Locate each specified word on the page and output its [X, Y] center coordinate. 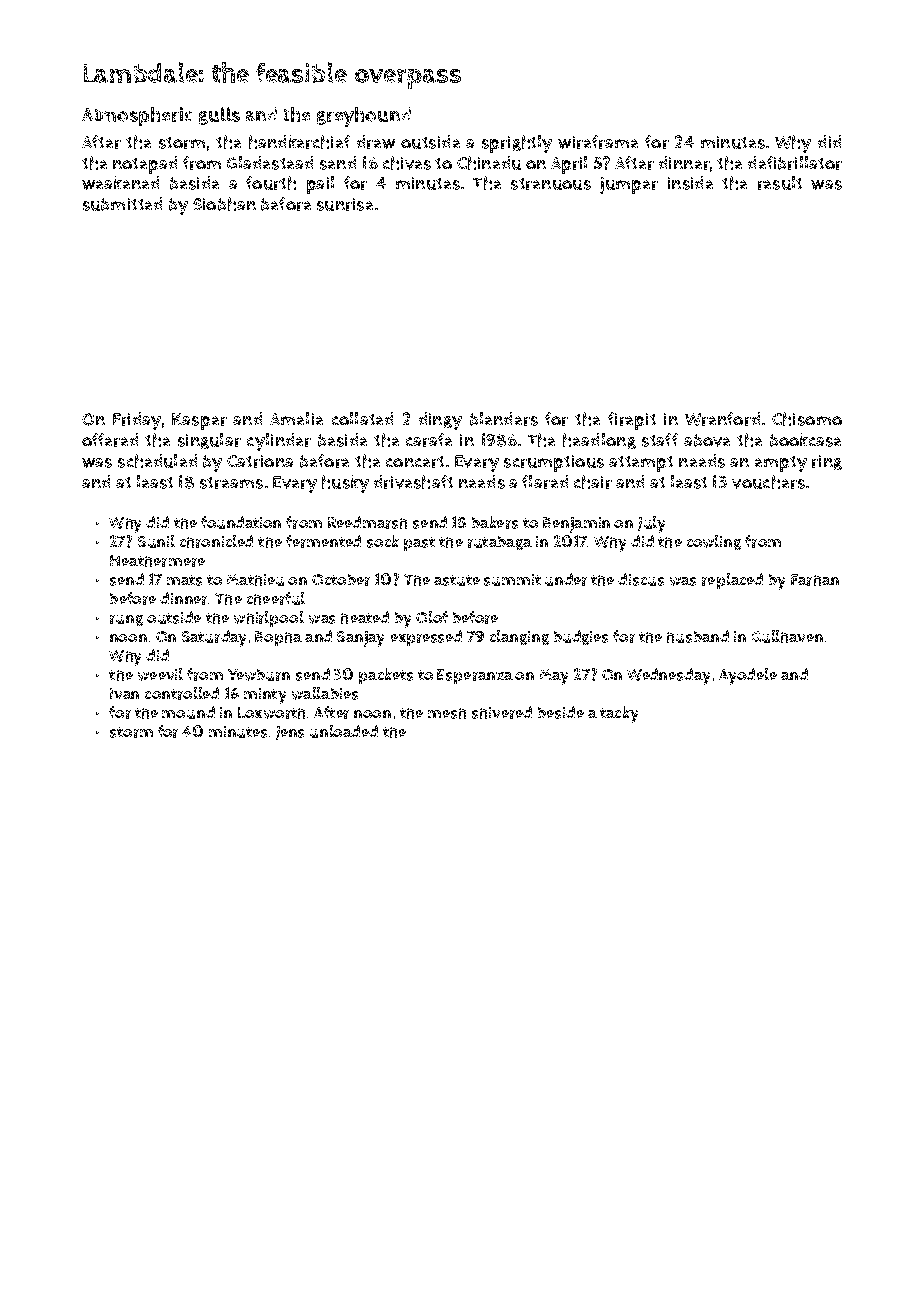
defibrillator [795, 163]
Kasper [199, 421]
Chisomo [807, 419]
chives [407, 163]
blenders [504, 419]
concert [415, 462]
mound [188, 712]
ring [827, 462]
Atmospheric [137, 116]
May [554, 677]
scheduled [157, 461]
